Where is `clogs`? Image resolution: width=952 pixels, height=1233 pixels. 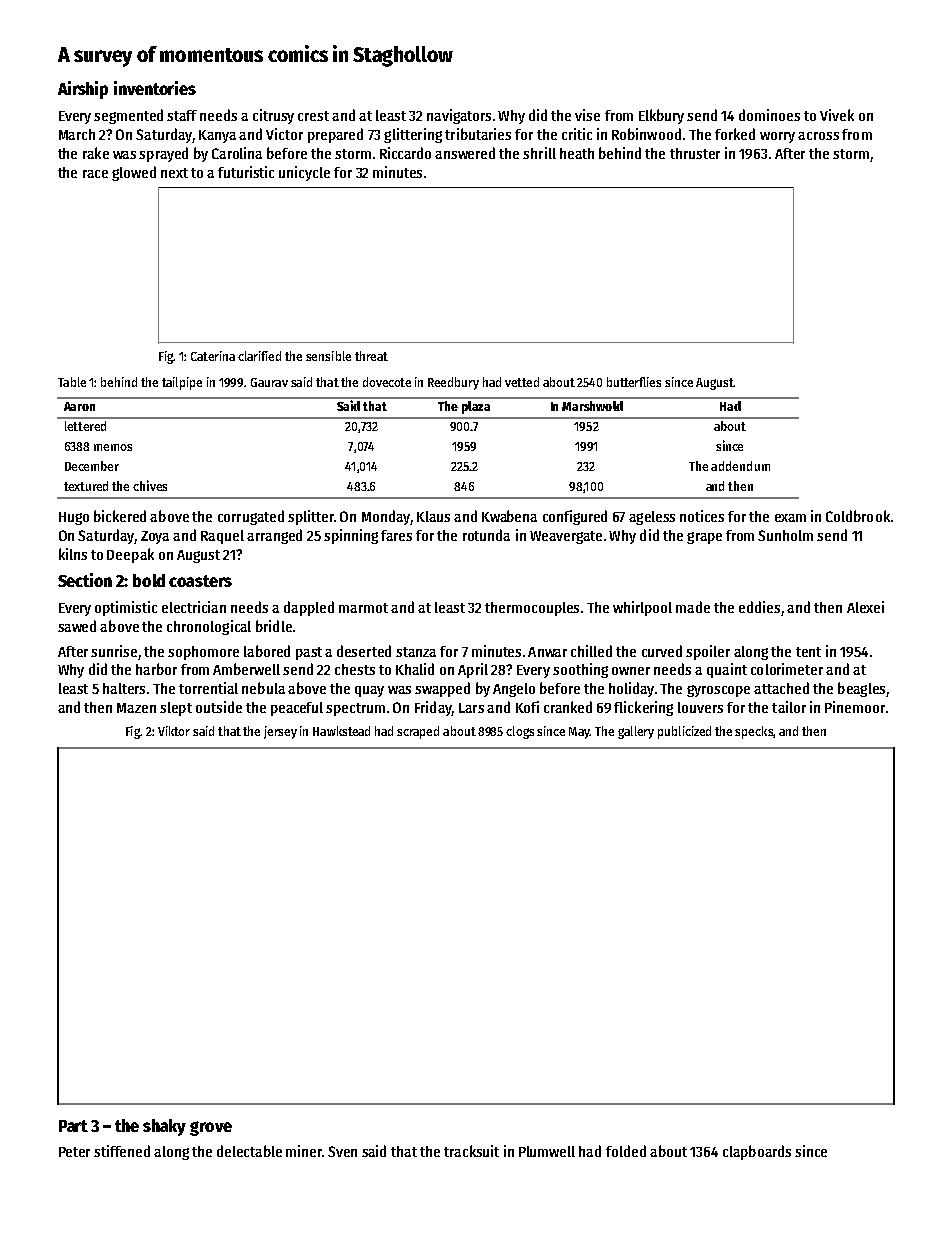 clogs is located at coordinates (520, 732).
